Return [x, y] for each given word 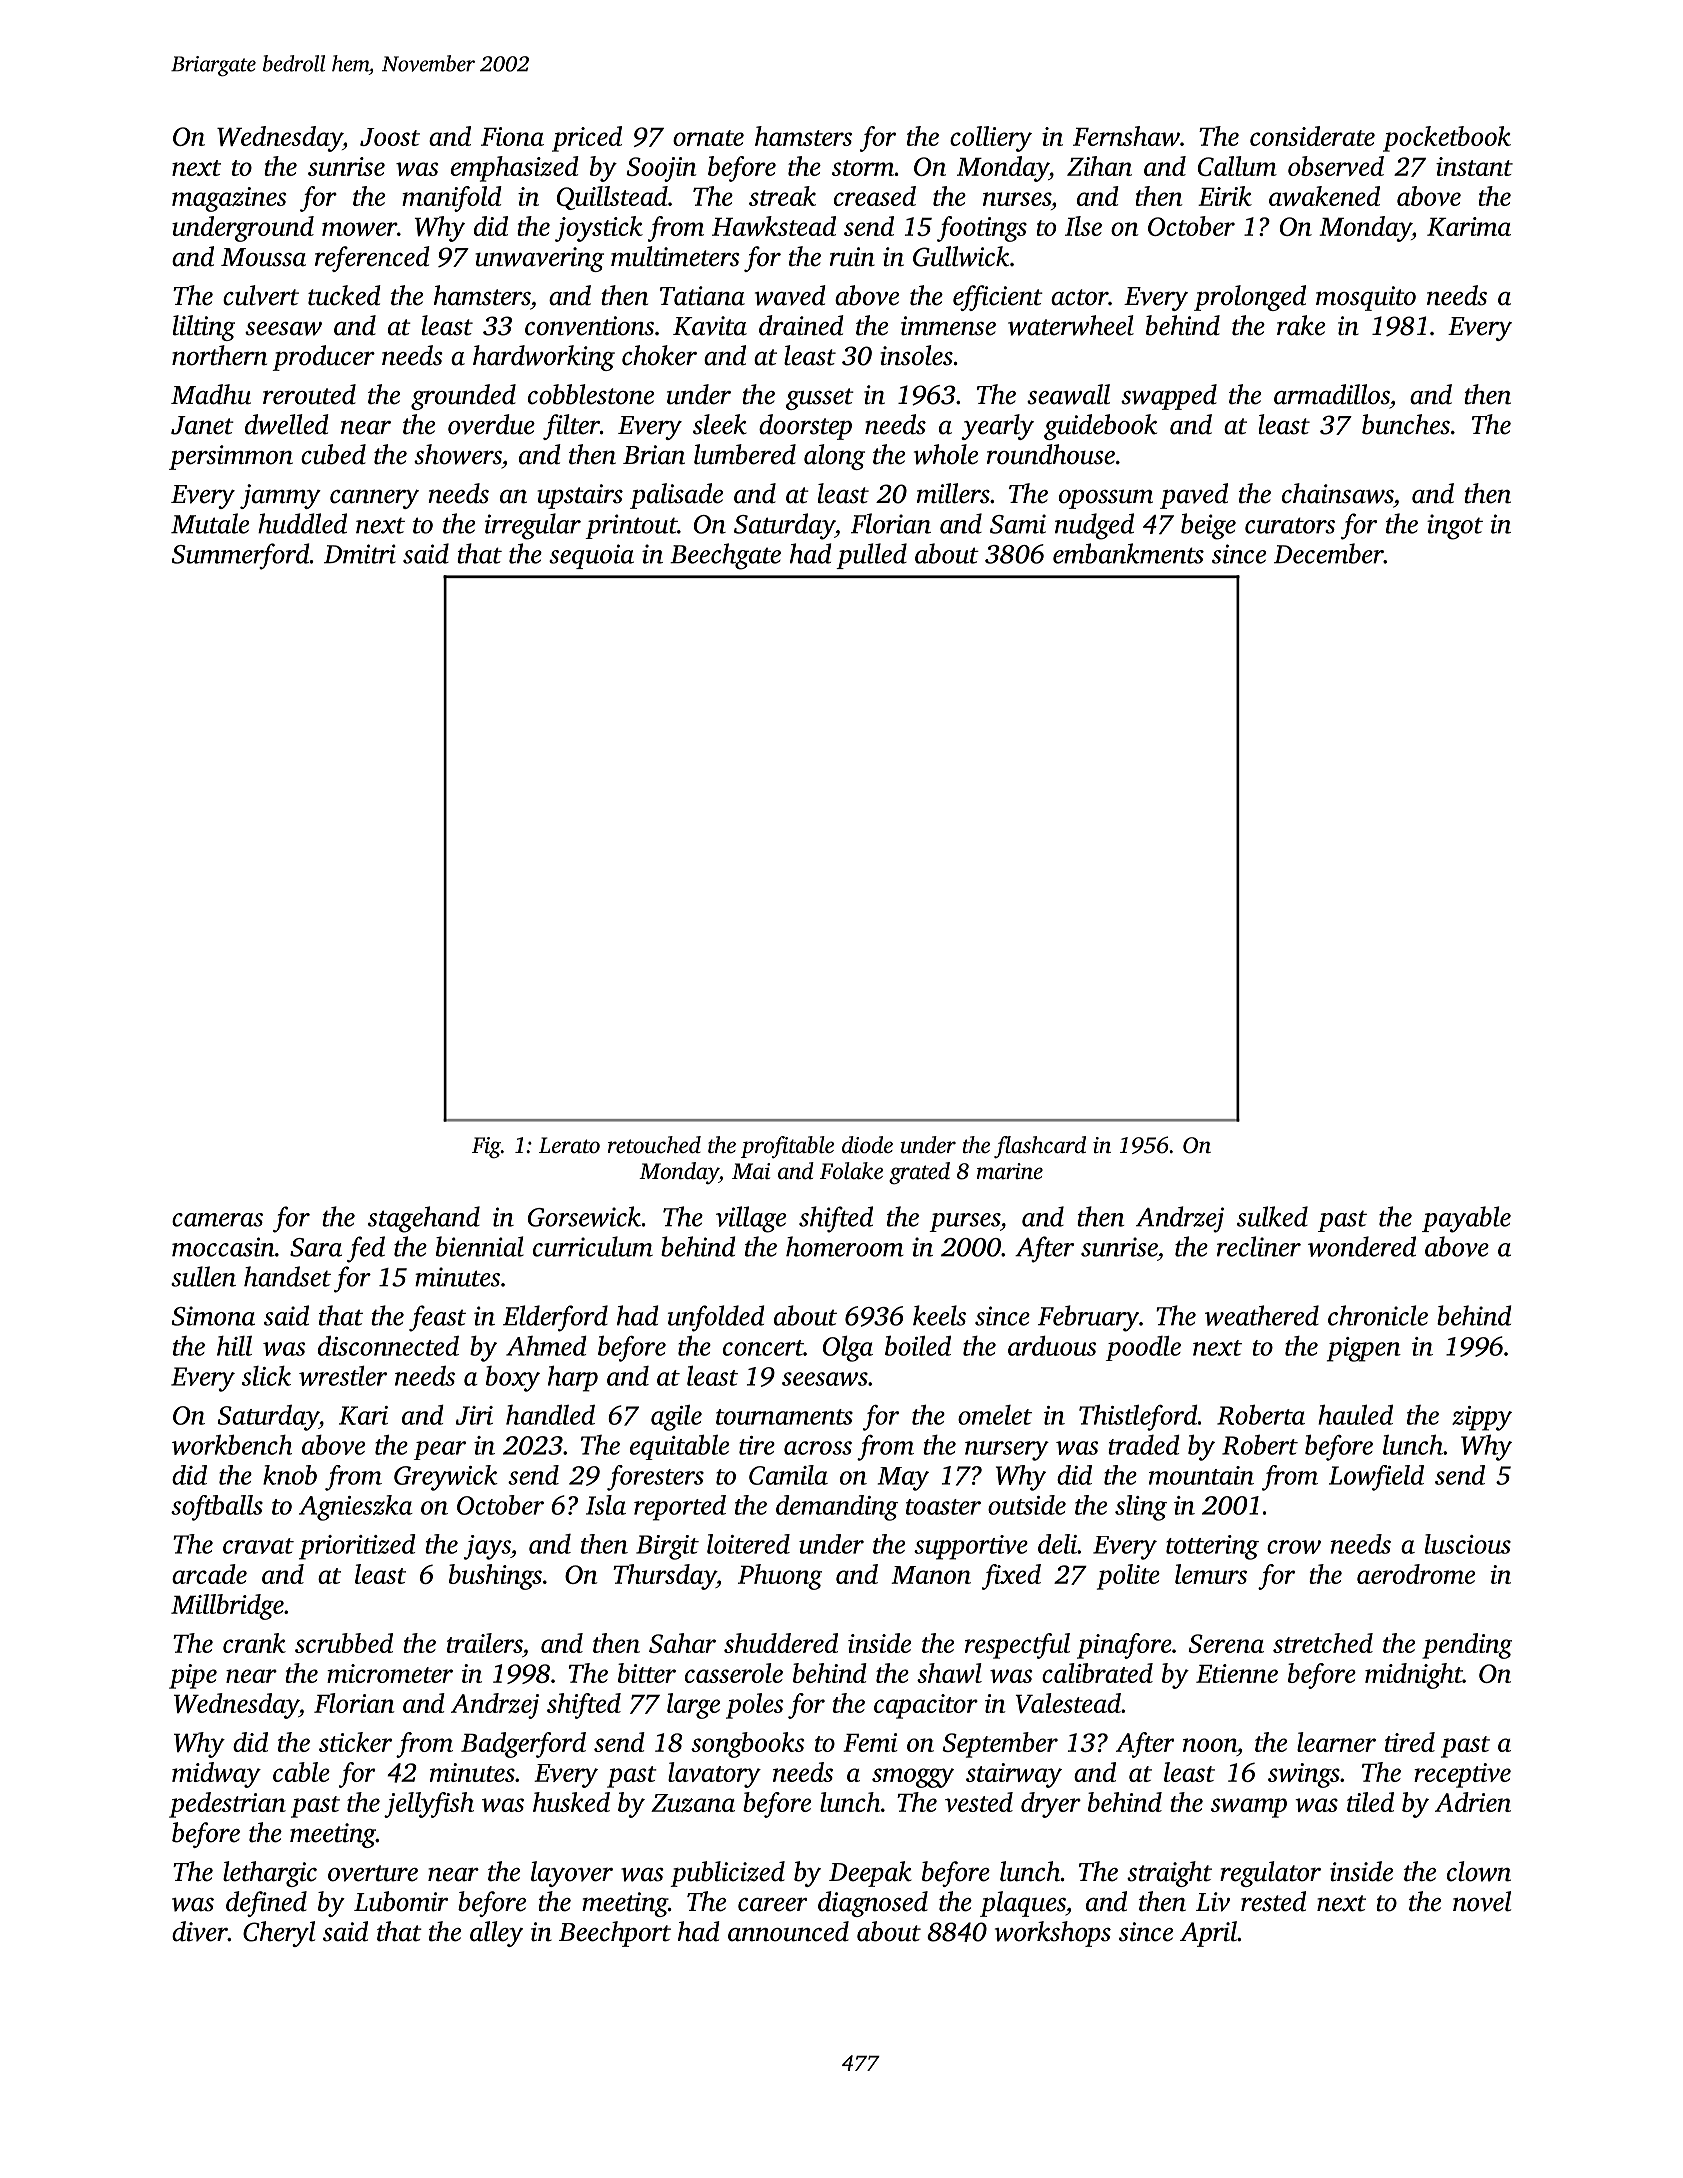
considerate [1312, 136]
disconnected [388, 1346]
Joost [390, 137]
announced [788, 1931]
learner [1336, 1742]
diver [200, 1931]
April [1208, 1934]
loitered [748, 1544]
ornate [708, 138]
